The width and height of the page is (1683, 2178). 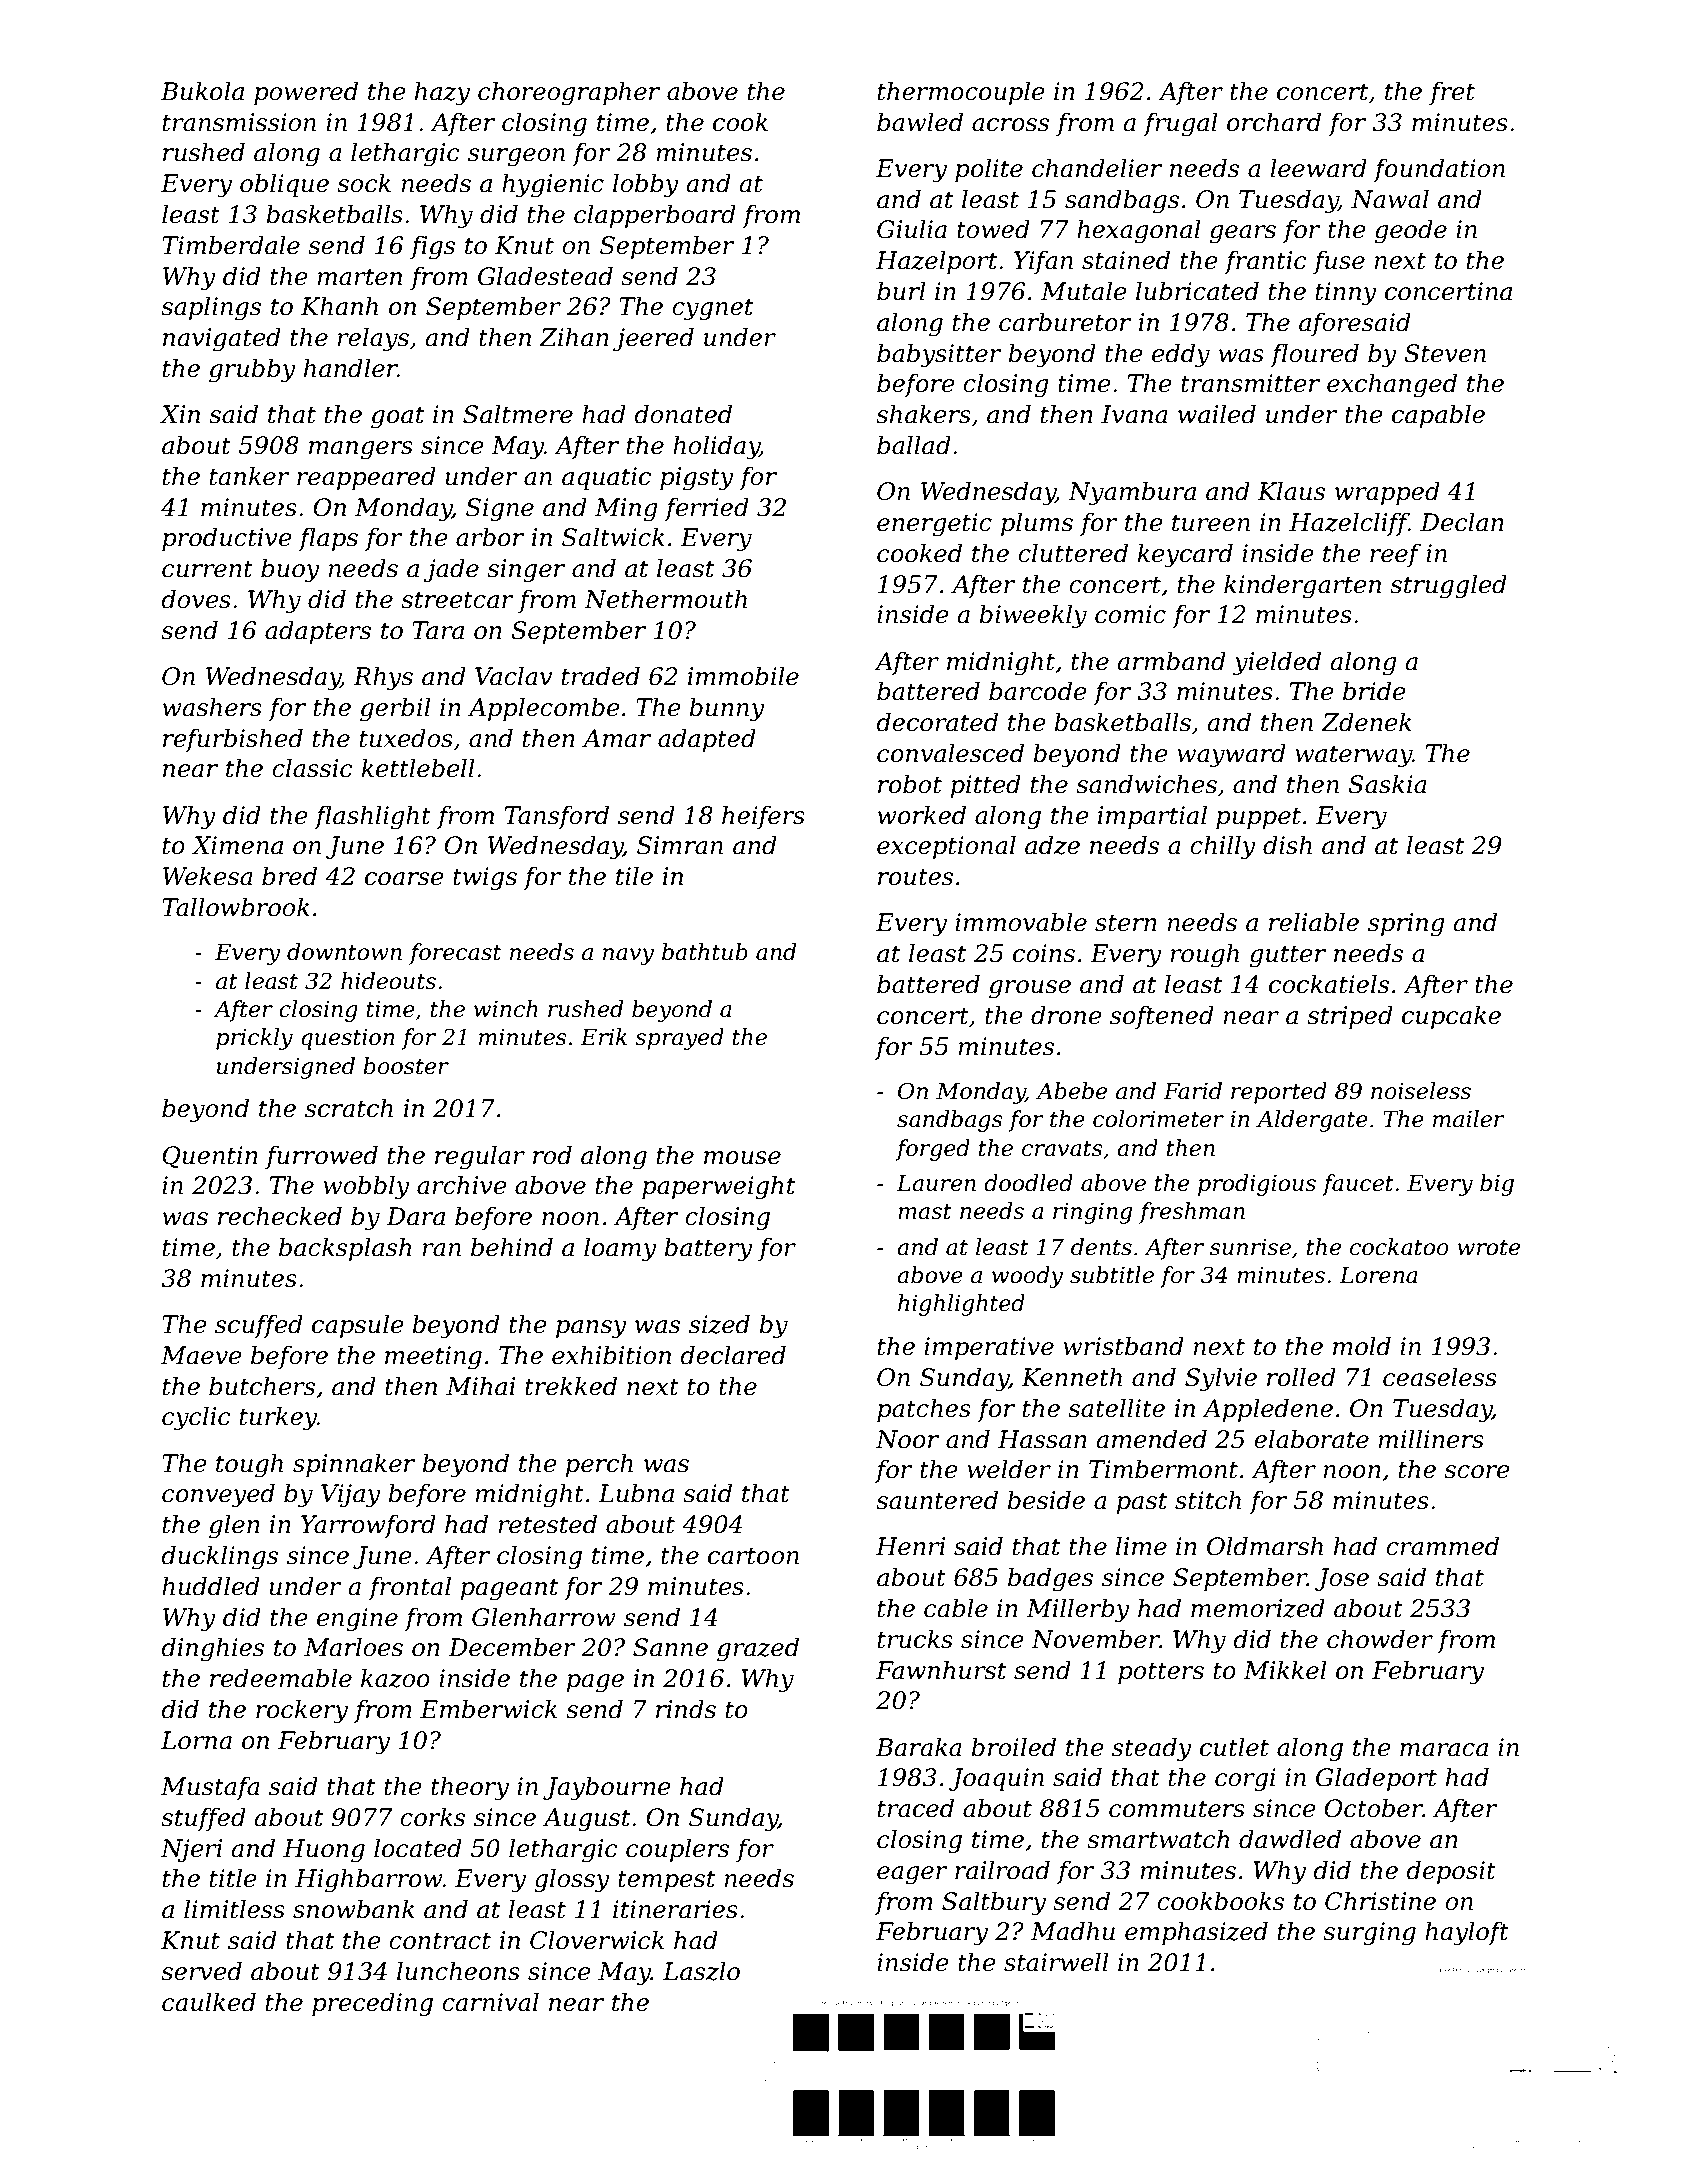 What do you see at coordinates (1302, 586) in the page?
I see `kindergarten` at bounding box center [1302, 586].
